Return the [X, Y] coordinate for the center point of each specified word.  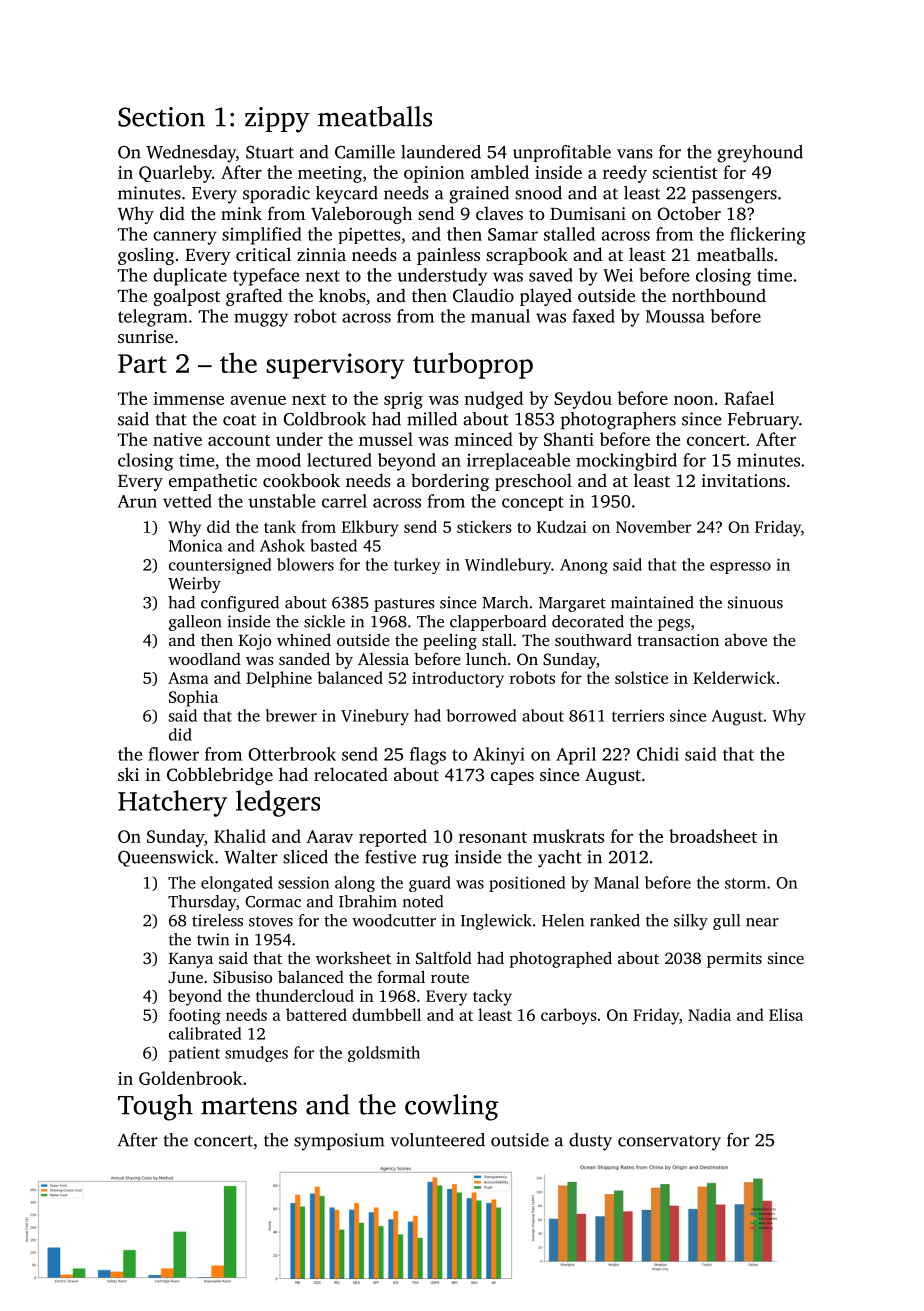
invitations [743, 480]
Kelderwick [734, 677]
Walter [251, 857]
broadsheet [713, 836]
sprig [403, 400]
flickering [768, 236]
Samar [513, 234]
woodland [204, 658]
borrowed [482, 715]
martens [249, 1106]
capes [512, 778]
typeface [266, 277]
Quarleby [175, 174]
